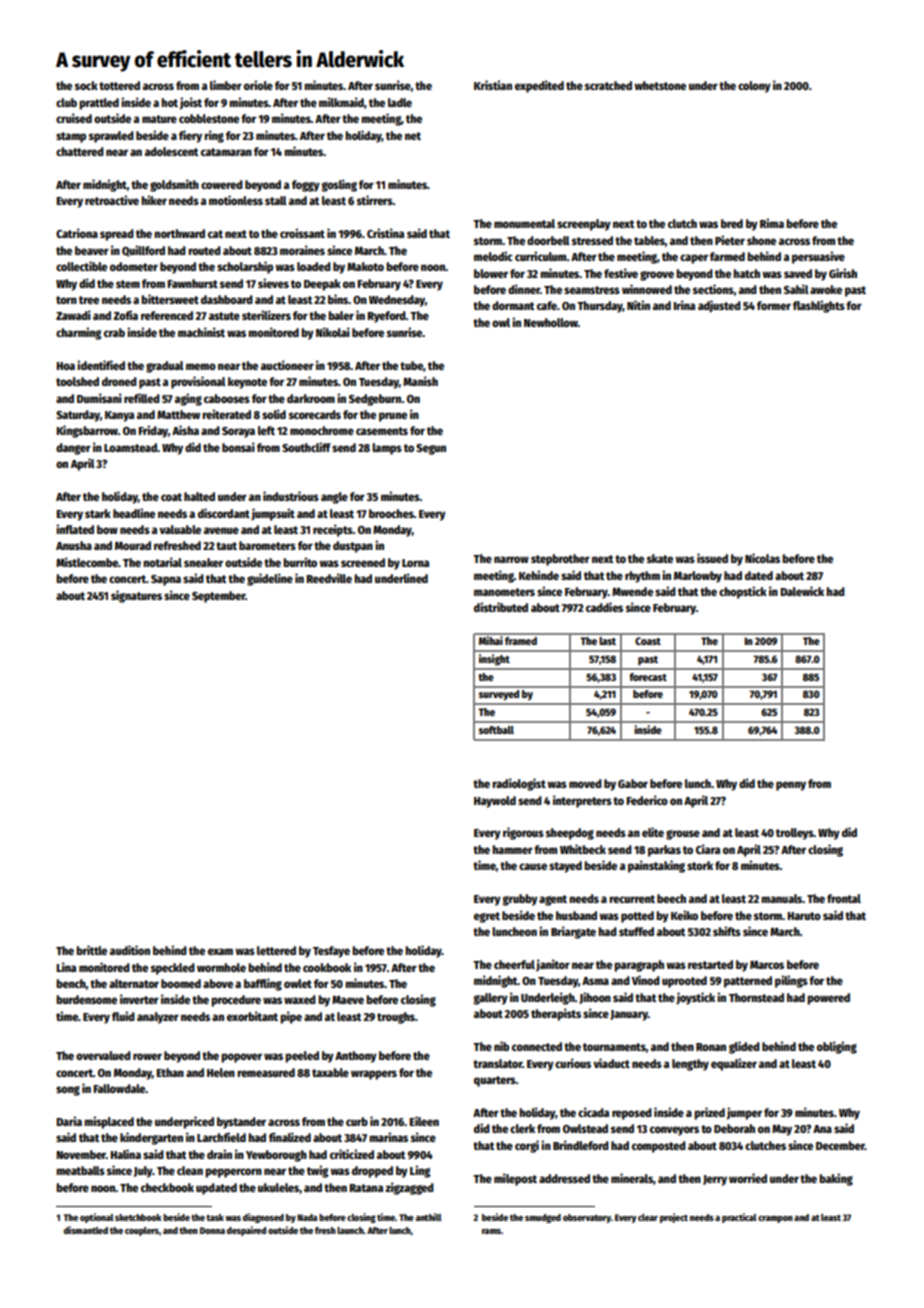 The height and width of the document is (1308, 924). What do you see at coordinates (772, 223) in the document?
I see `Rima` at bounding box center [772, 223].
